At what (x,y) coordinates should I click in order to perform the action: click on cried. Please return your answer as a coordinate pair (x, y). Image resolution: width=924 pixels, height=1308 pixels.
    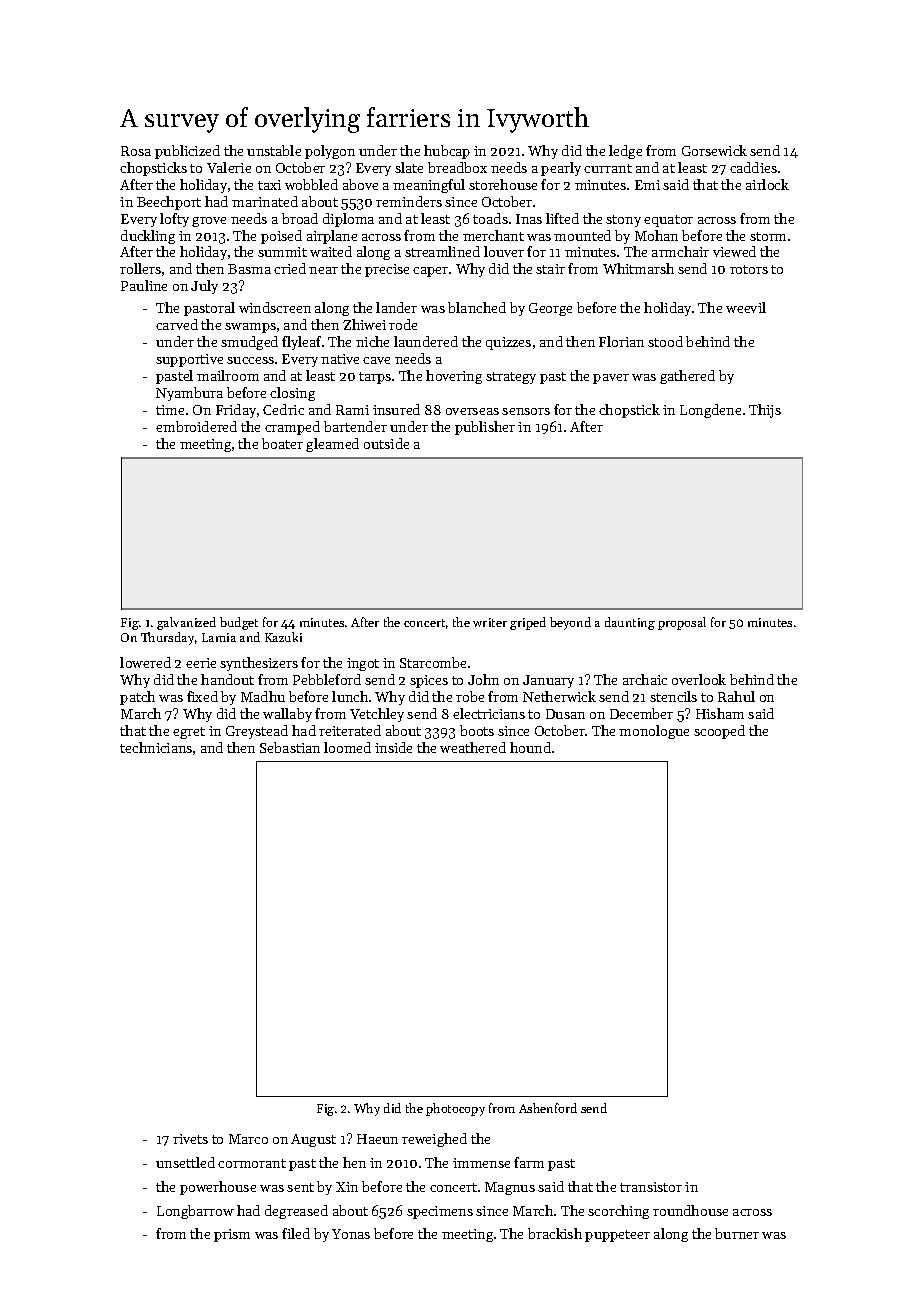
    Looking at the image, I should click on (290, 268).
